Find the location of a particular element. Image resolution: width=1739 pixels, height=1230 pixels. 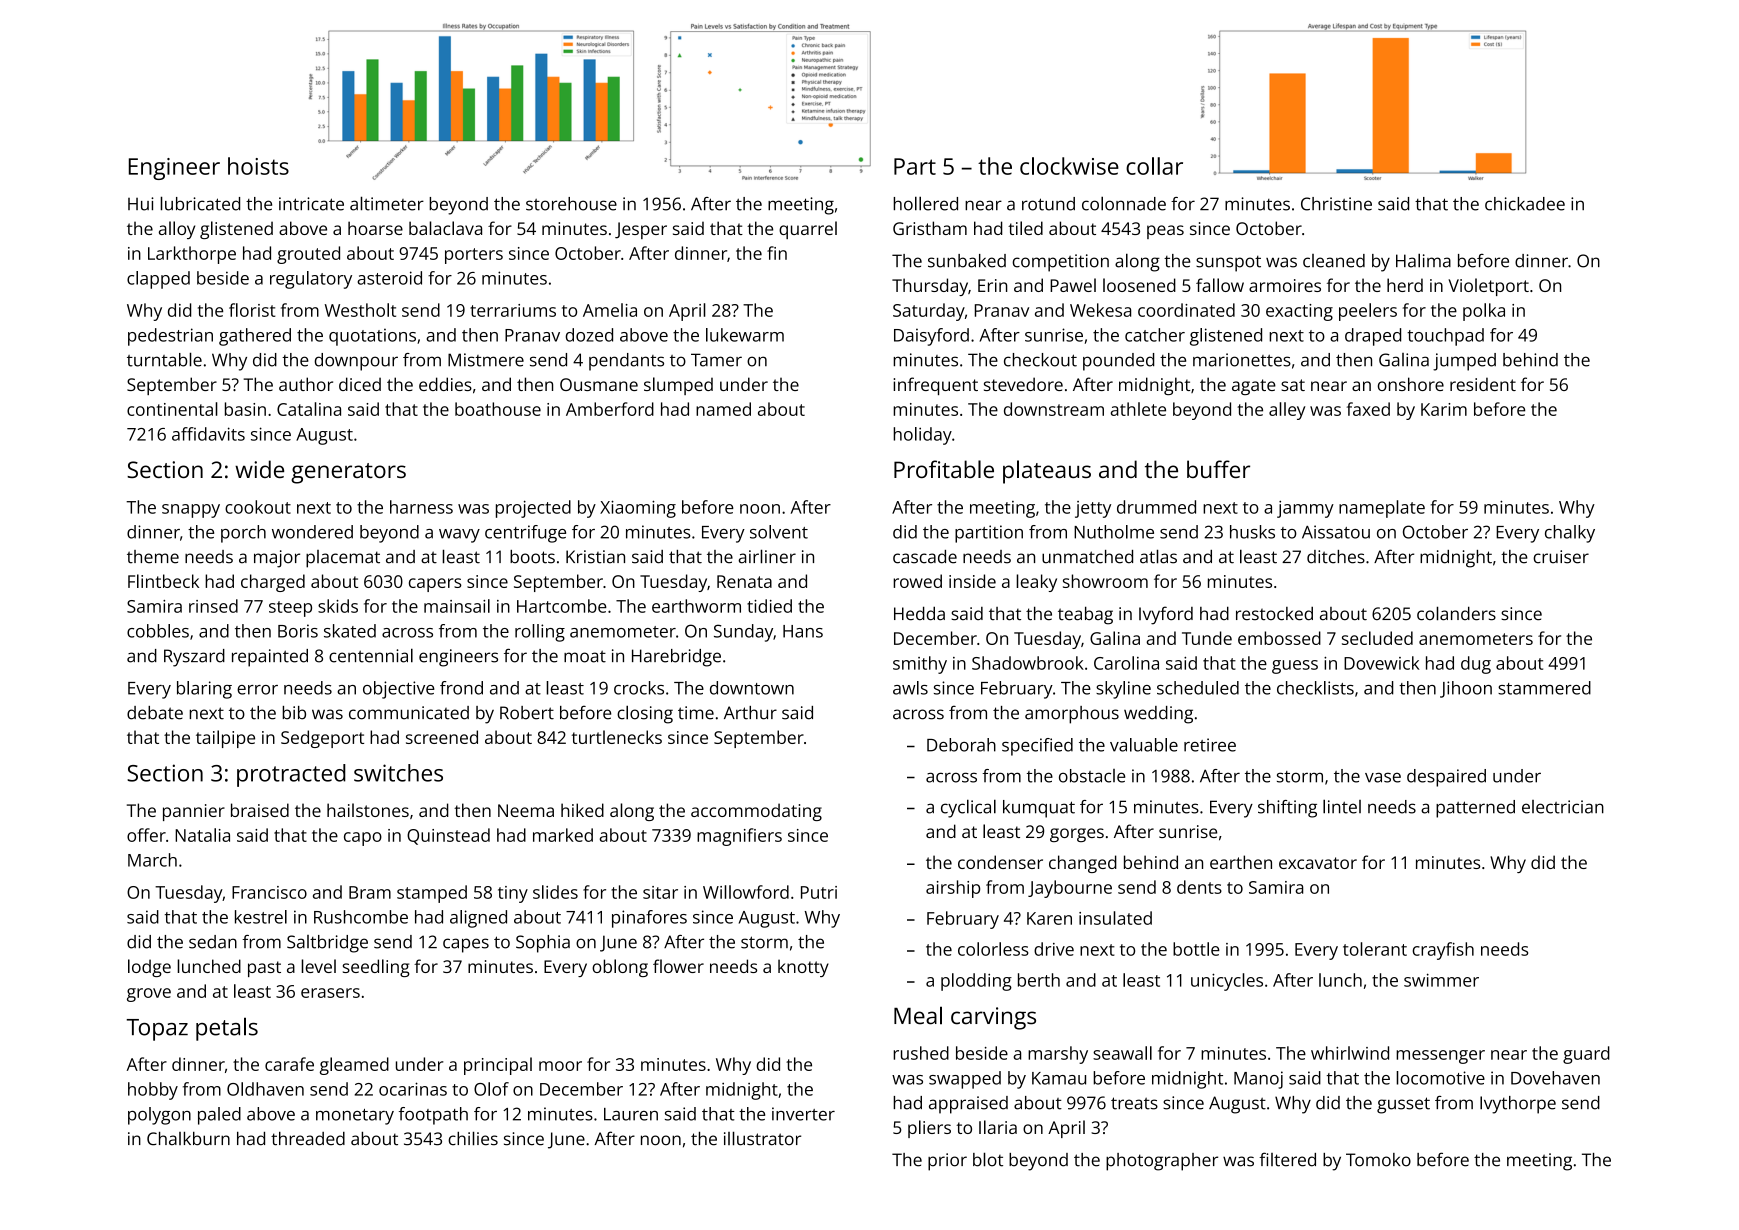

chickadee is located at coordinates (1525, 204).
